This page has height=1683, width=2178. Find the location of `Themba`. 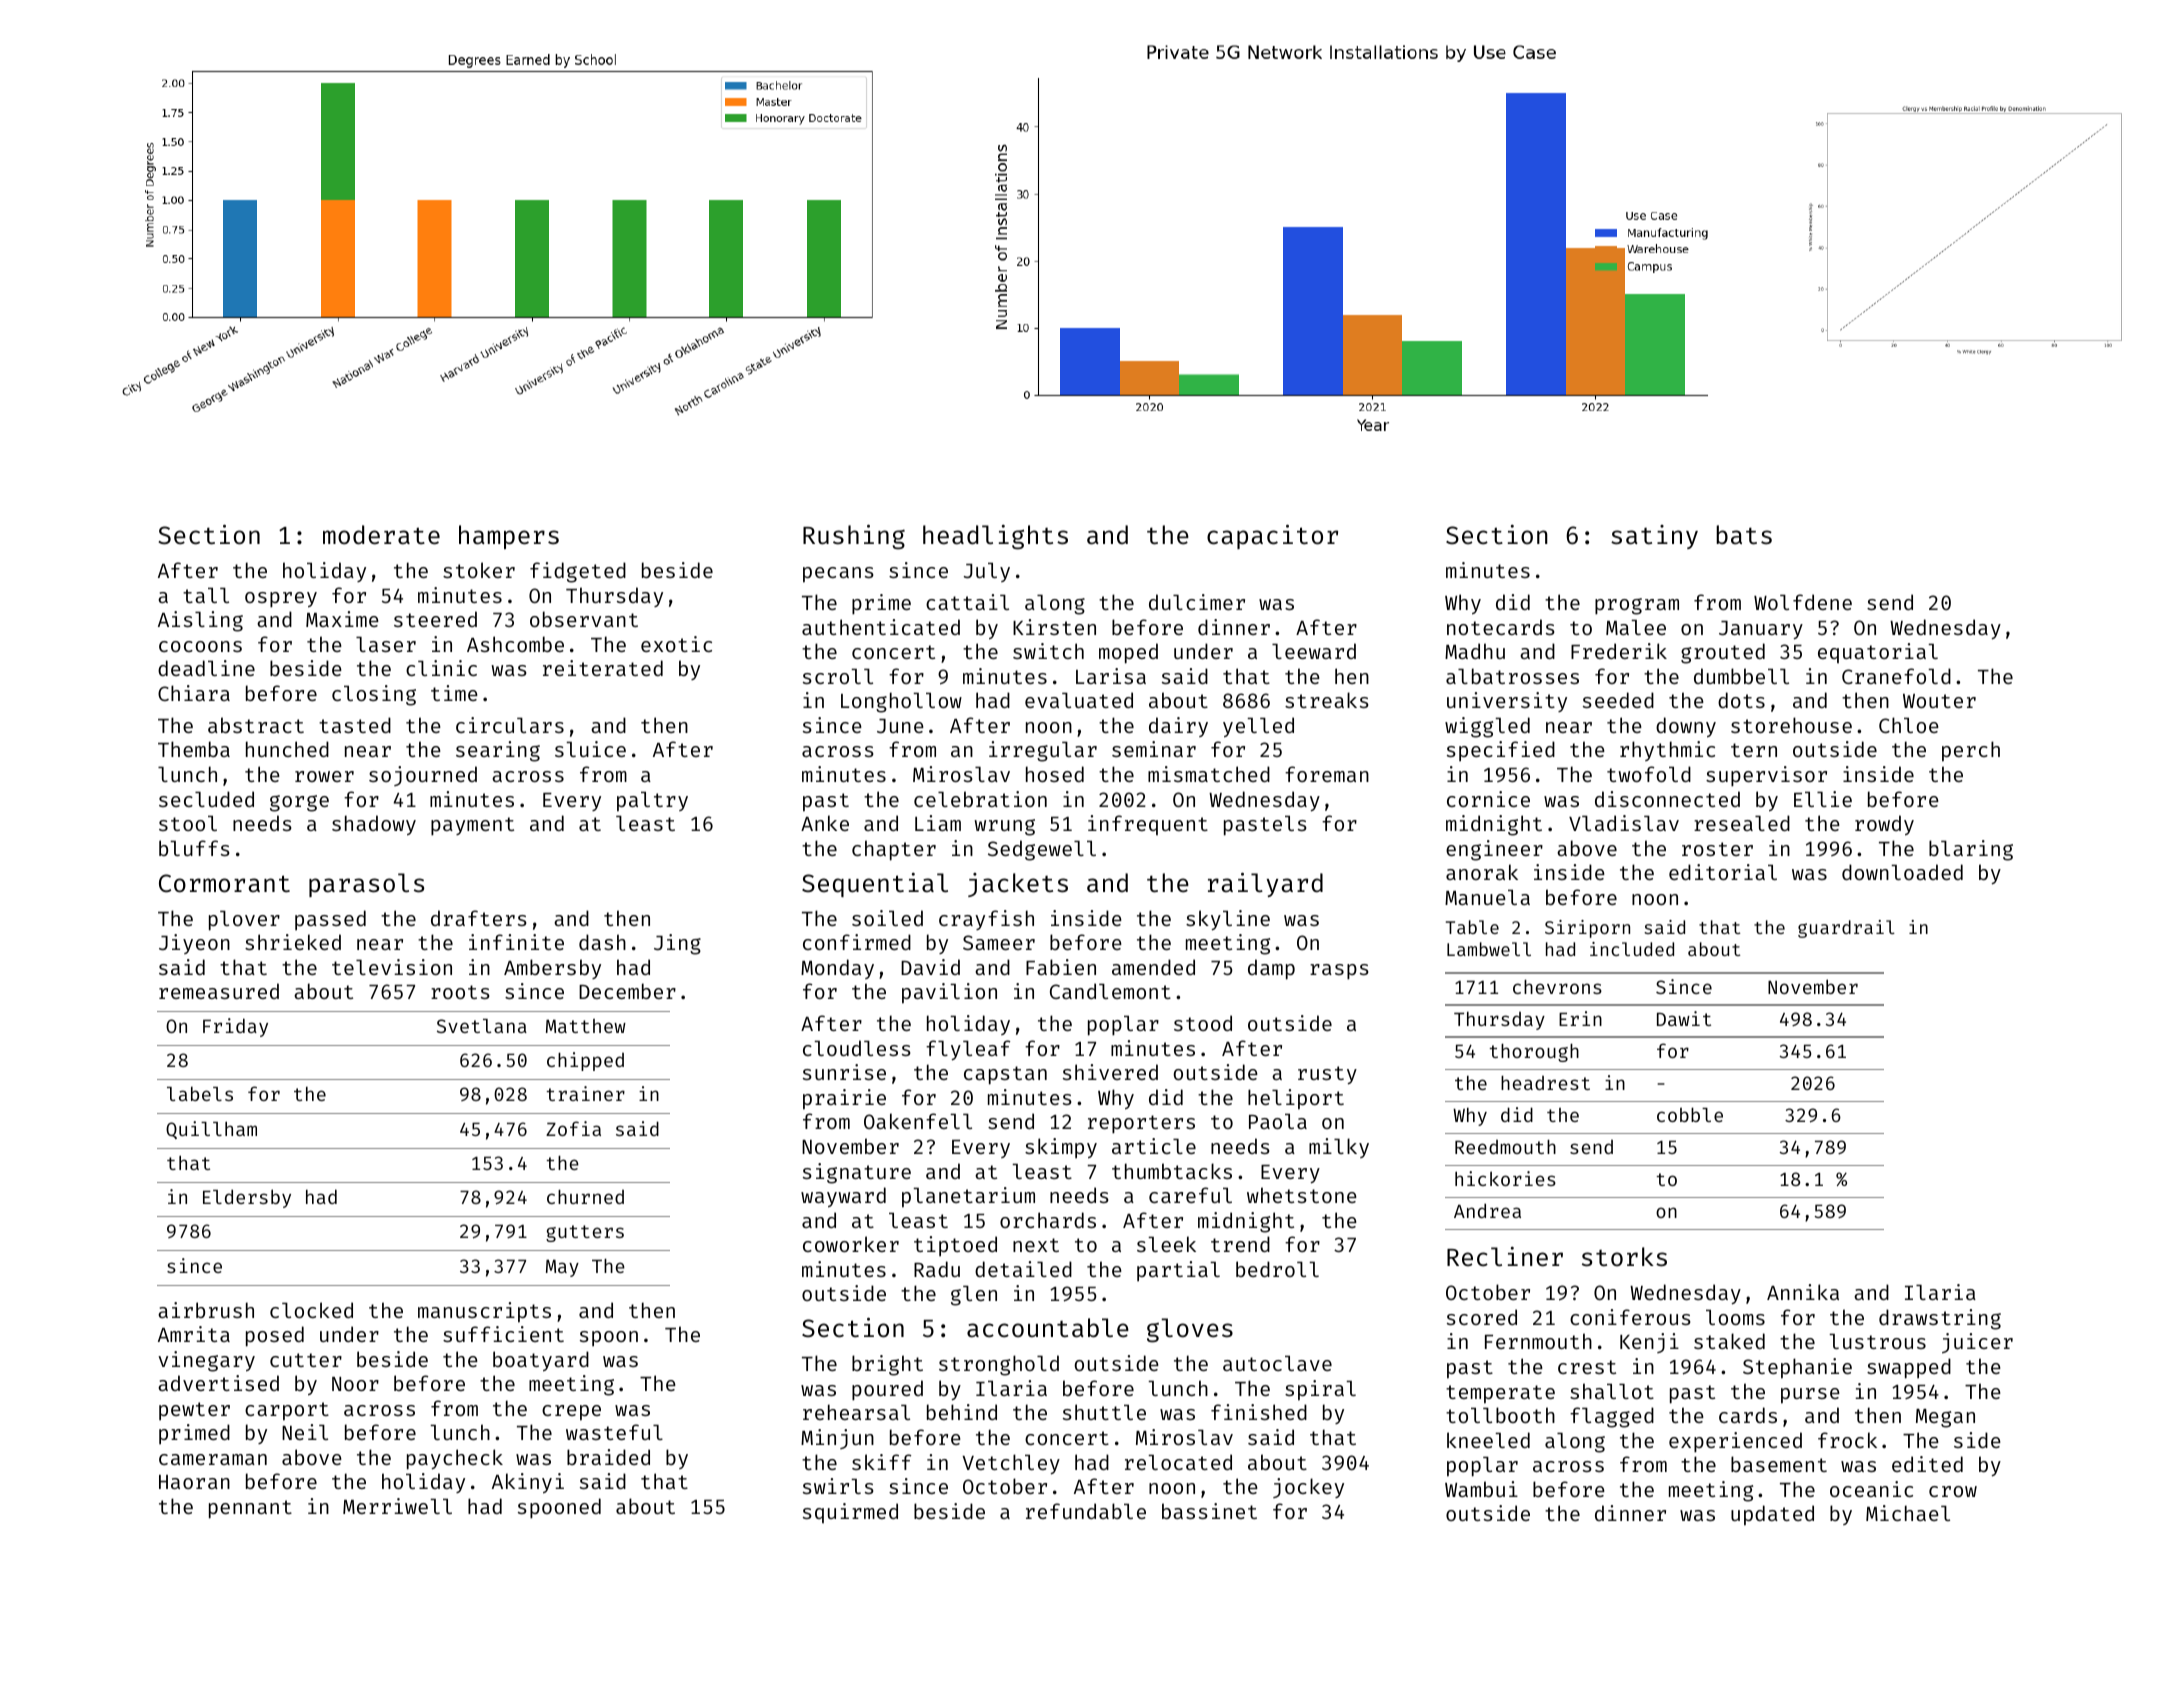

Themba is located at coordinates (194, 749).
